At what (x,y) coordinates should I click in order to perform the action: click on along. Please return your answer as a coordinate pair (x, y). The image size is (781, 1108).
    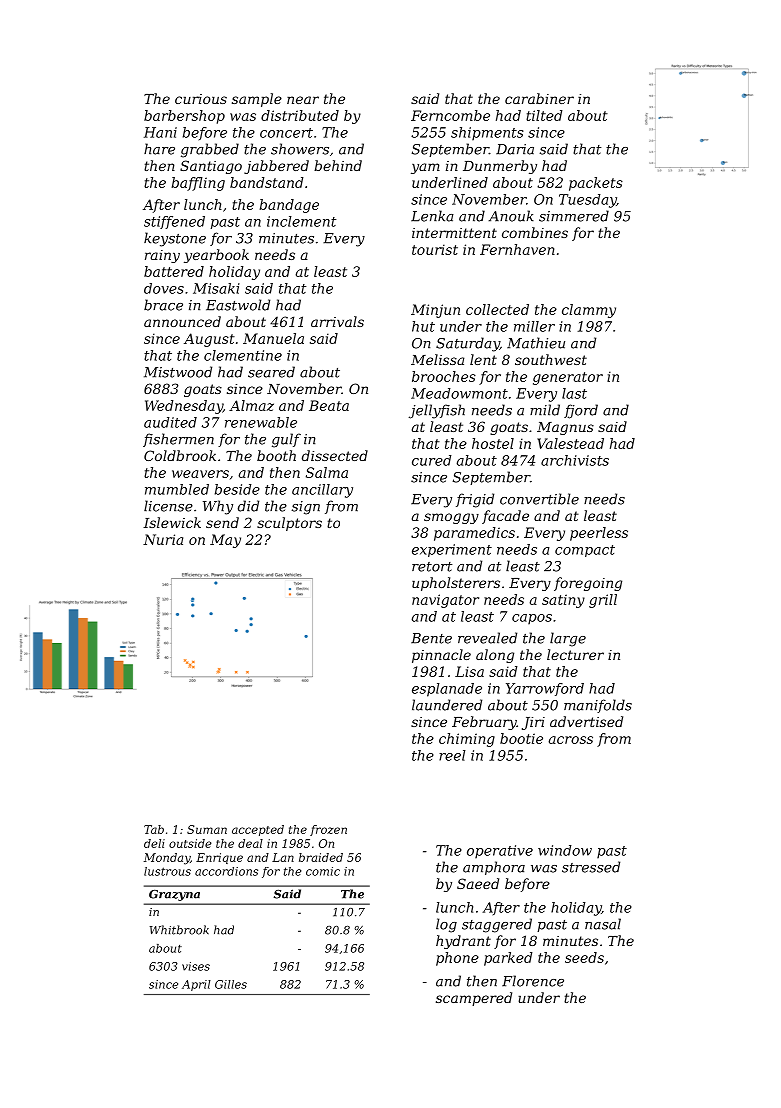
    Looking at the image, I should click on (495, 656).
